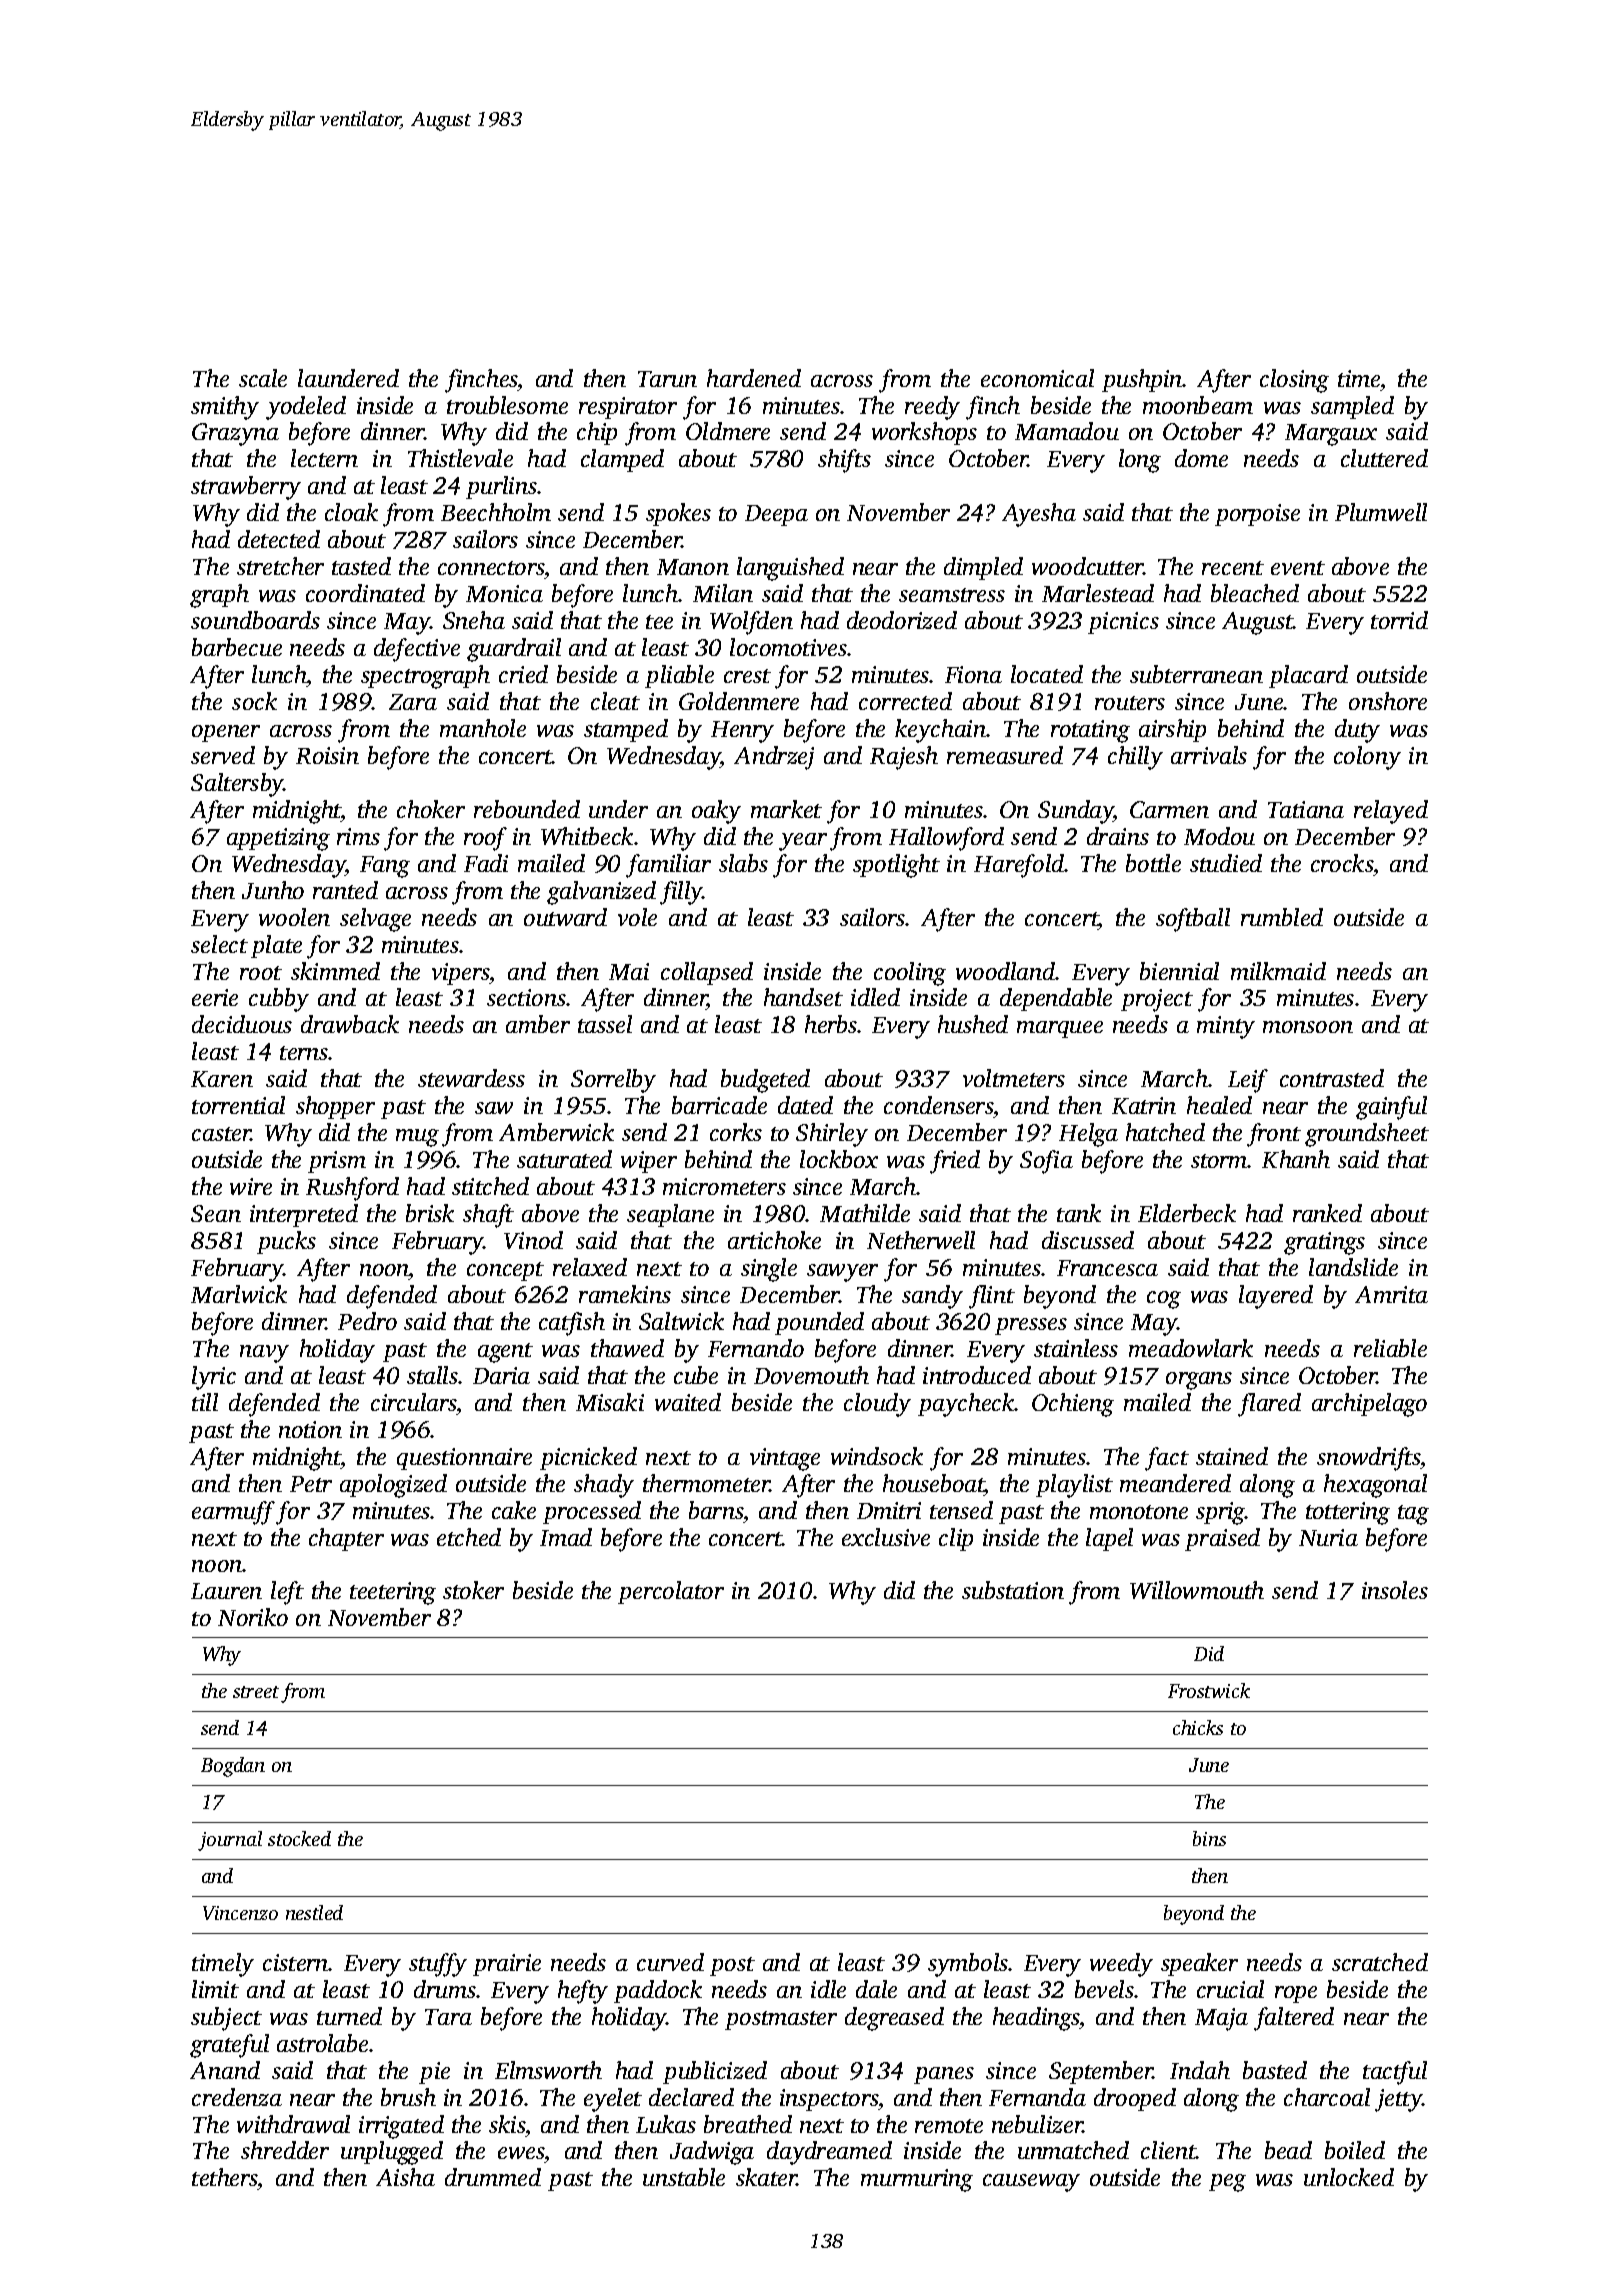 The width and height of the document is (1620, 2292). I want to click on stretcher, so click(280, 566).
